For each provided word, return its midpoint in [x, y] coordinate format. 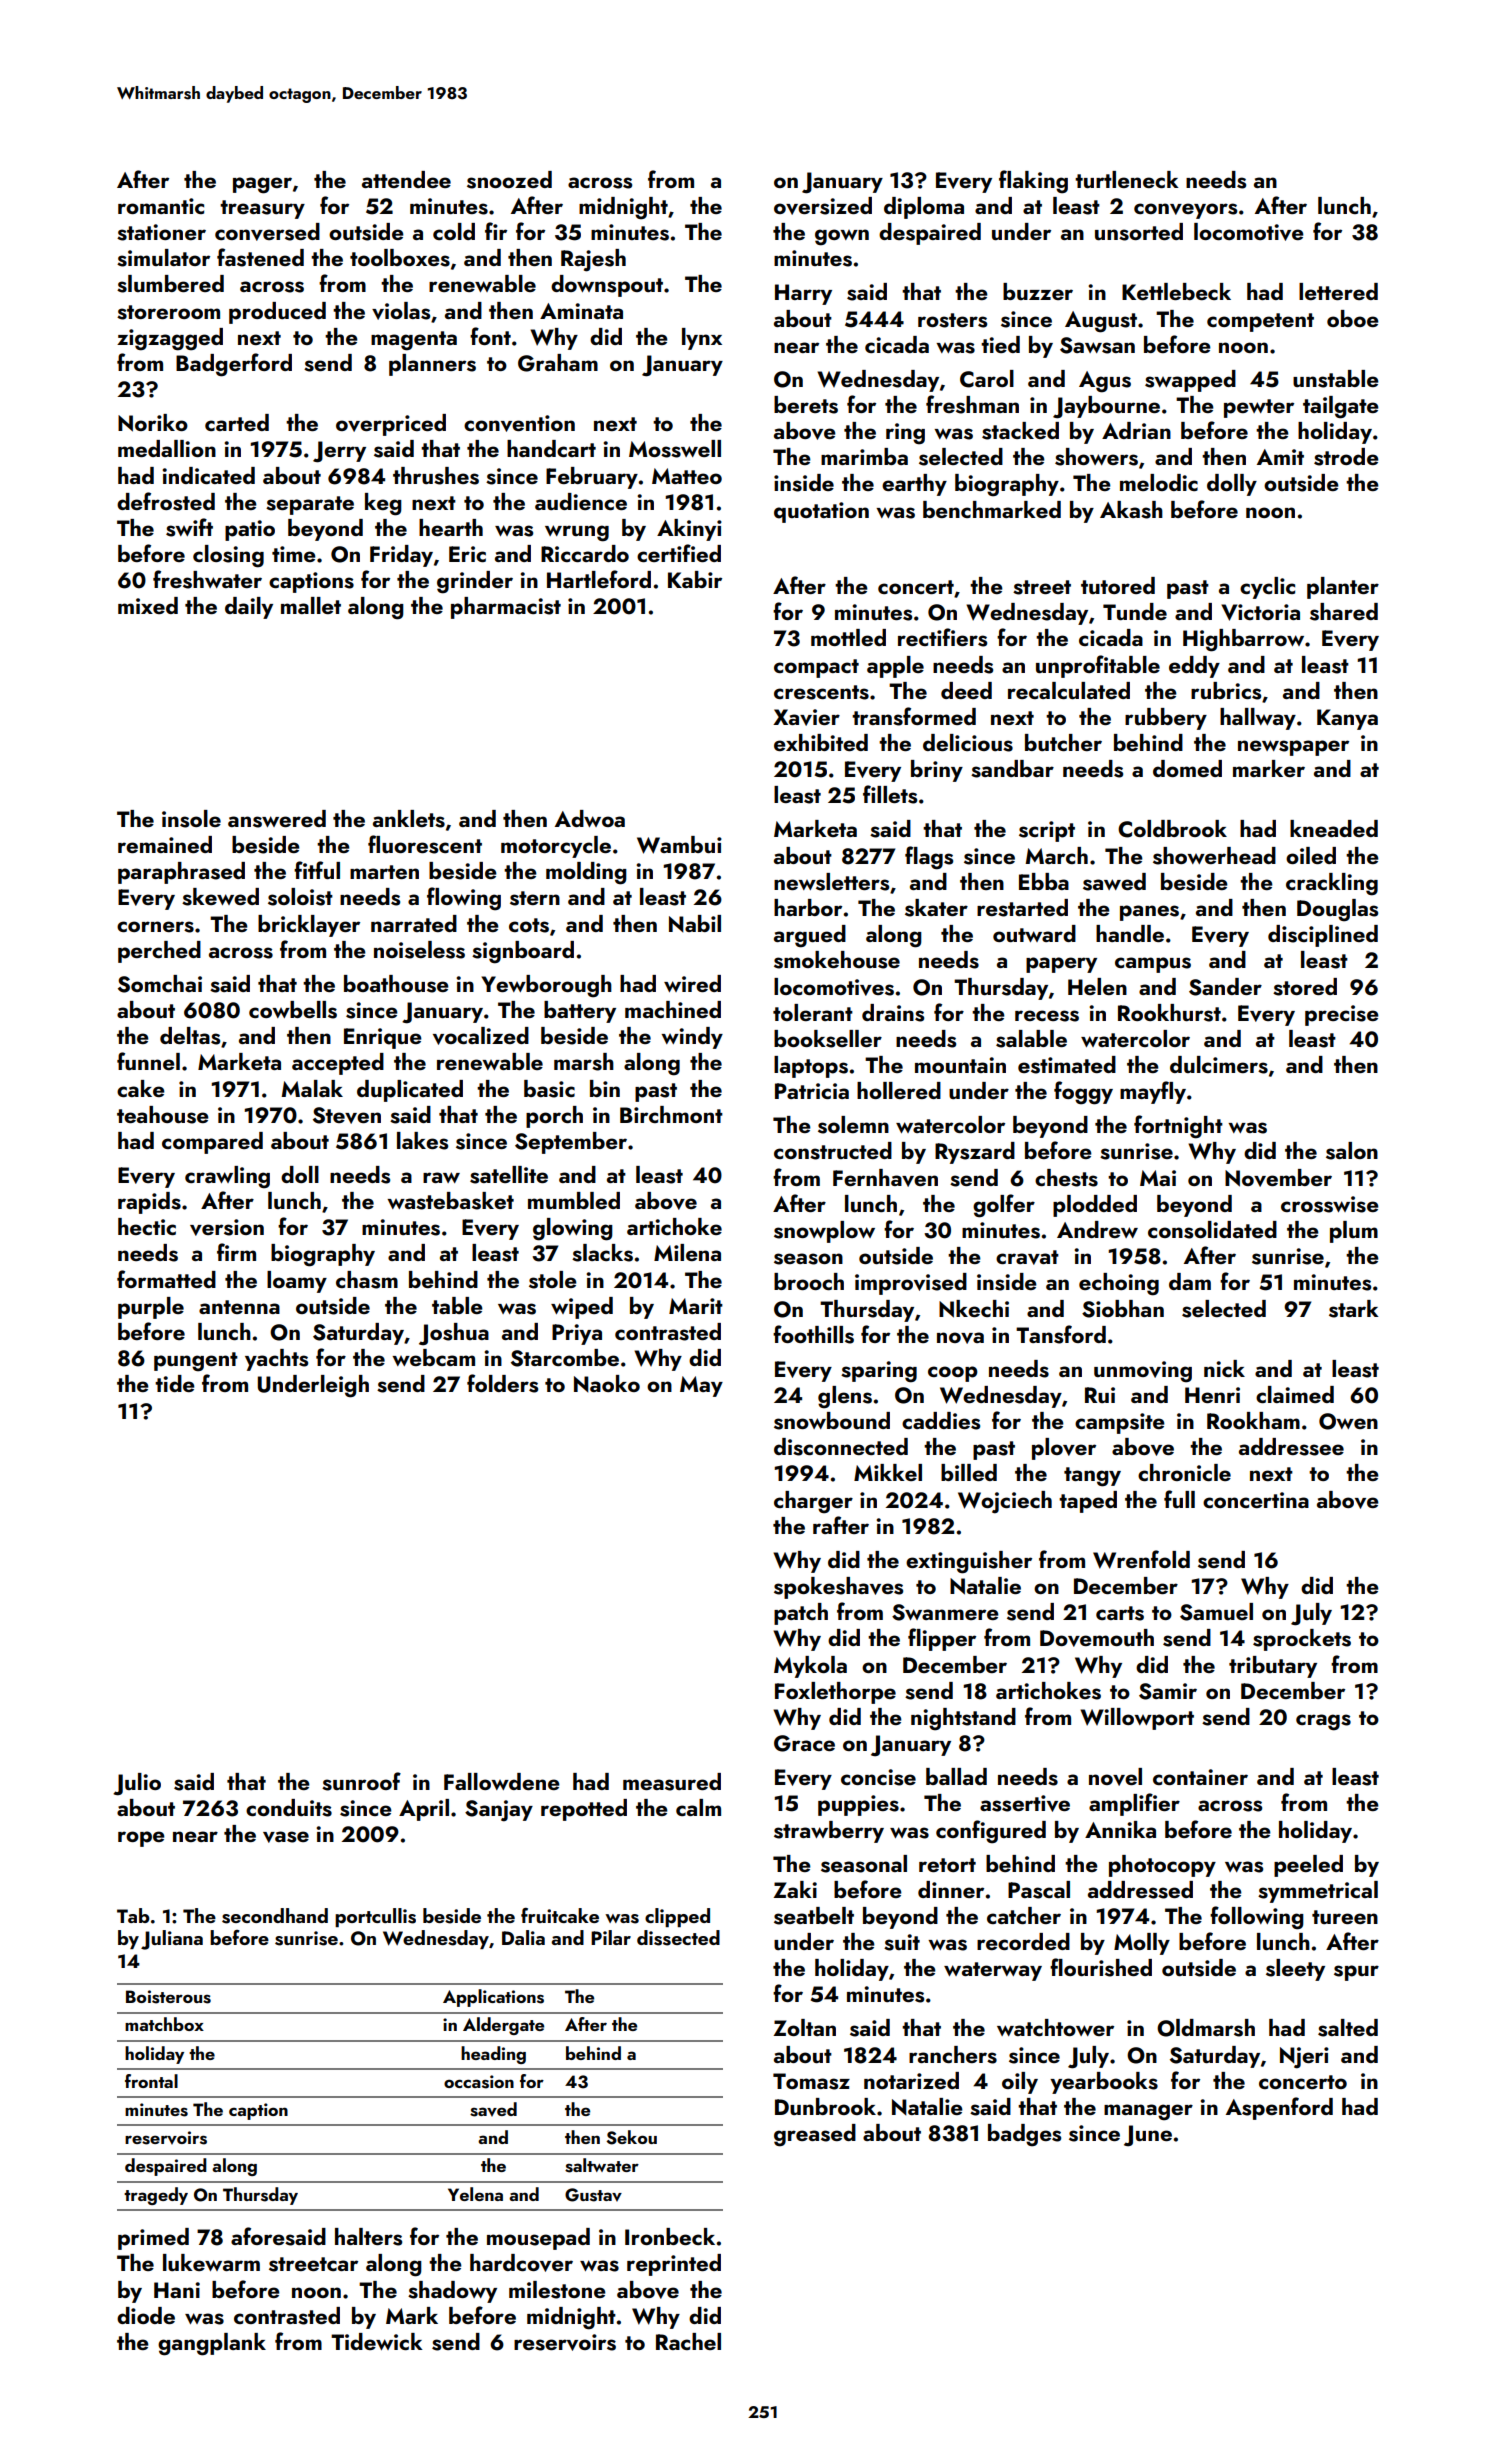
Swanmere [945, 1612]
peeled [1308, 1866]
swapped [1190, 381]
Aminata [581, 311]
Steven [347, 1115]
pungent [196, 1362]
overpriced [391, 425]
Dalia [523, 1937]
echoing [1119, 1284]
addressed [1140, 1890]
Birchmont [671, 1114]
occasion [479, 2082]
